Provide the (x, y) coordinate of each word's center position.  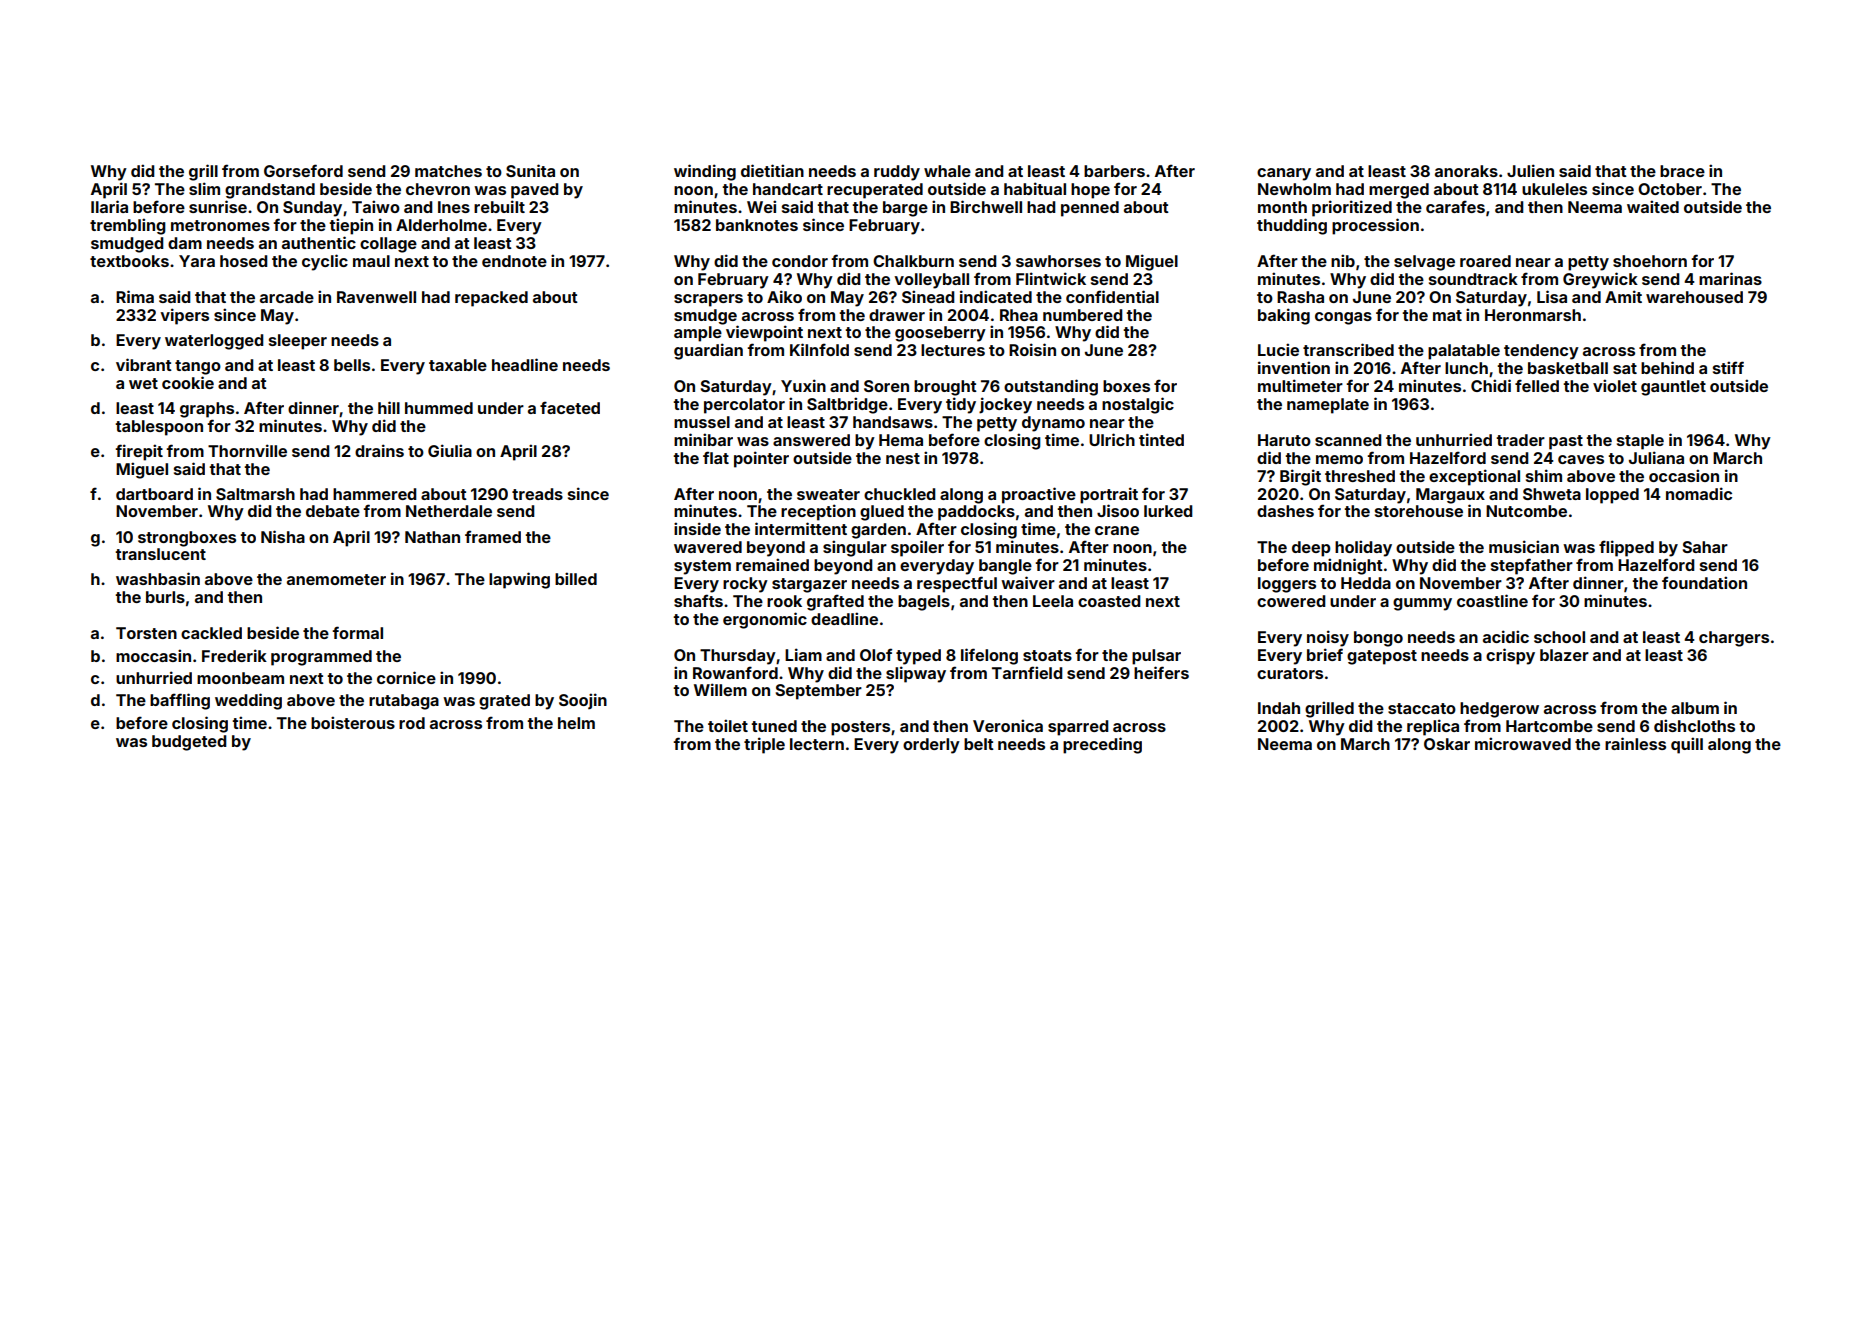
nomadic (1699, 493)
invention (1294, 367)
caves (1581, 459)
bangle (1005, 567)
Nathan (432, 537)
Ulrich (1112, 439)
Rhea (1019, 315)
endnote (514, 261)
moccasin (153, 655)
